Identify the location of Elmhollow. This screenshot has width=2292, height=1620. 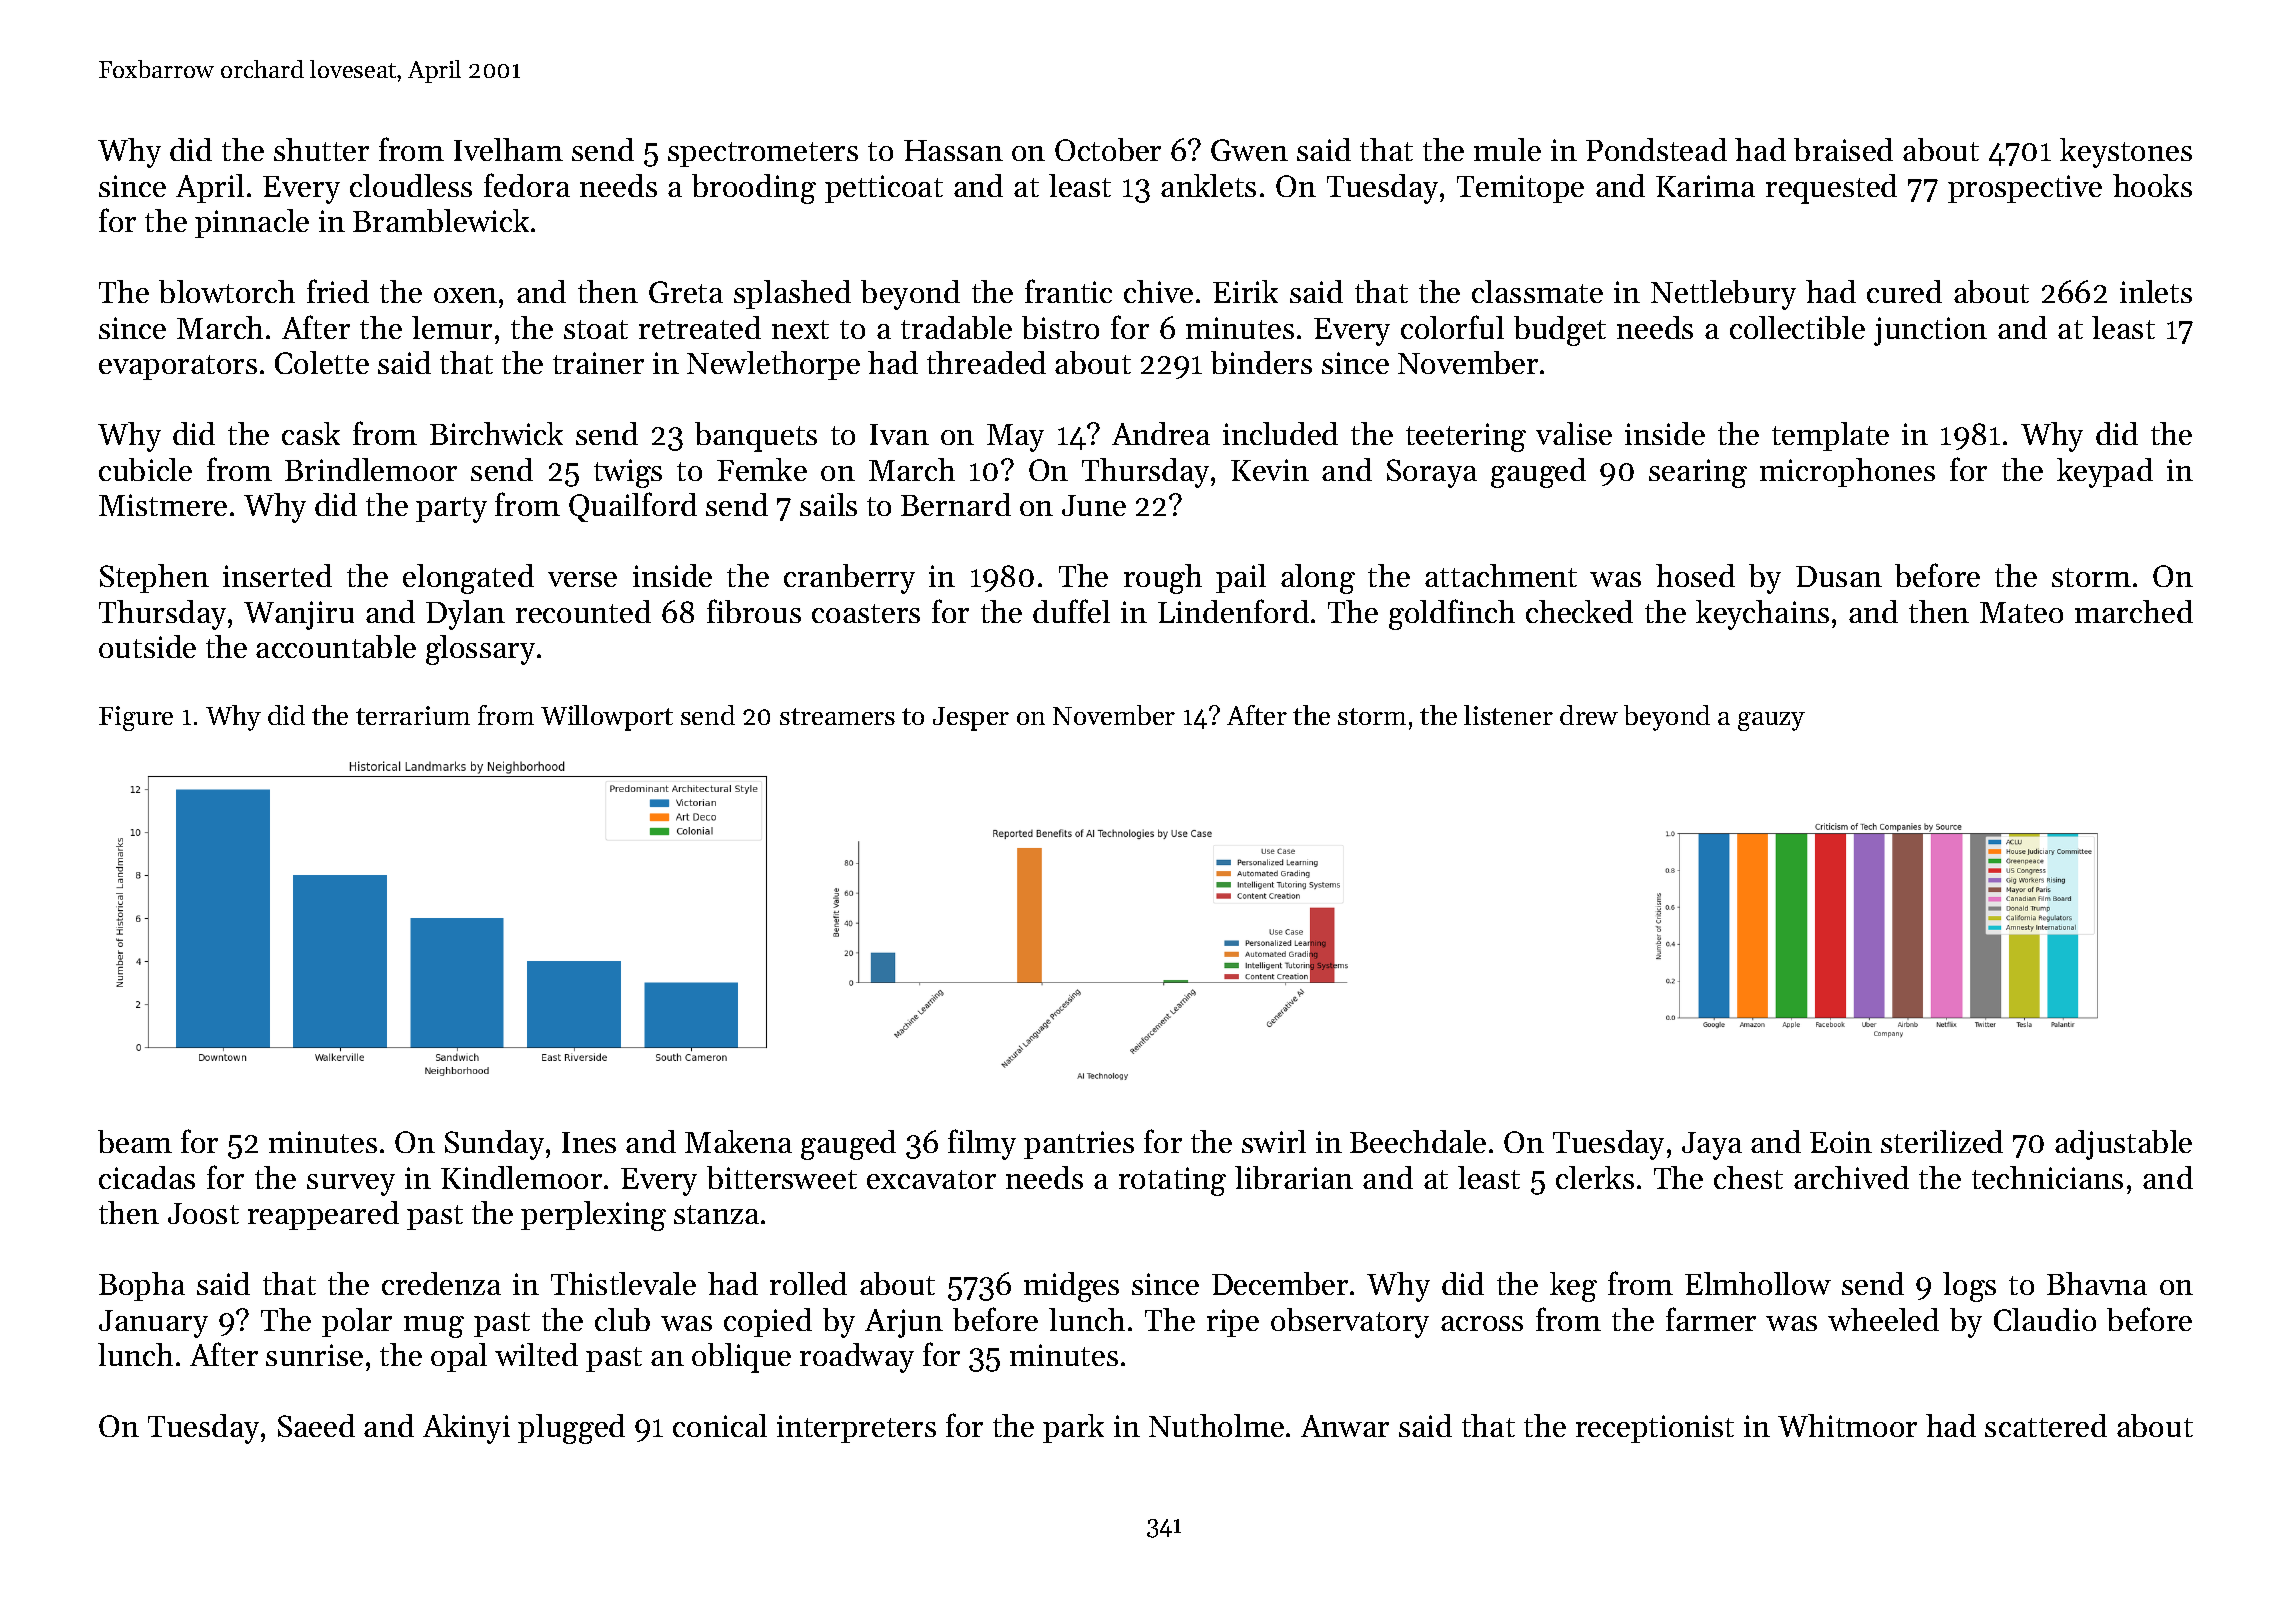
(1758, 1283).
